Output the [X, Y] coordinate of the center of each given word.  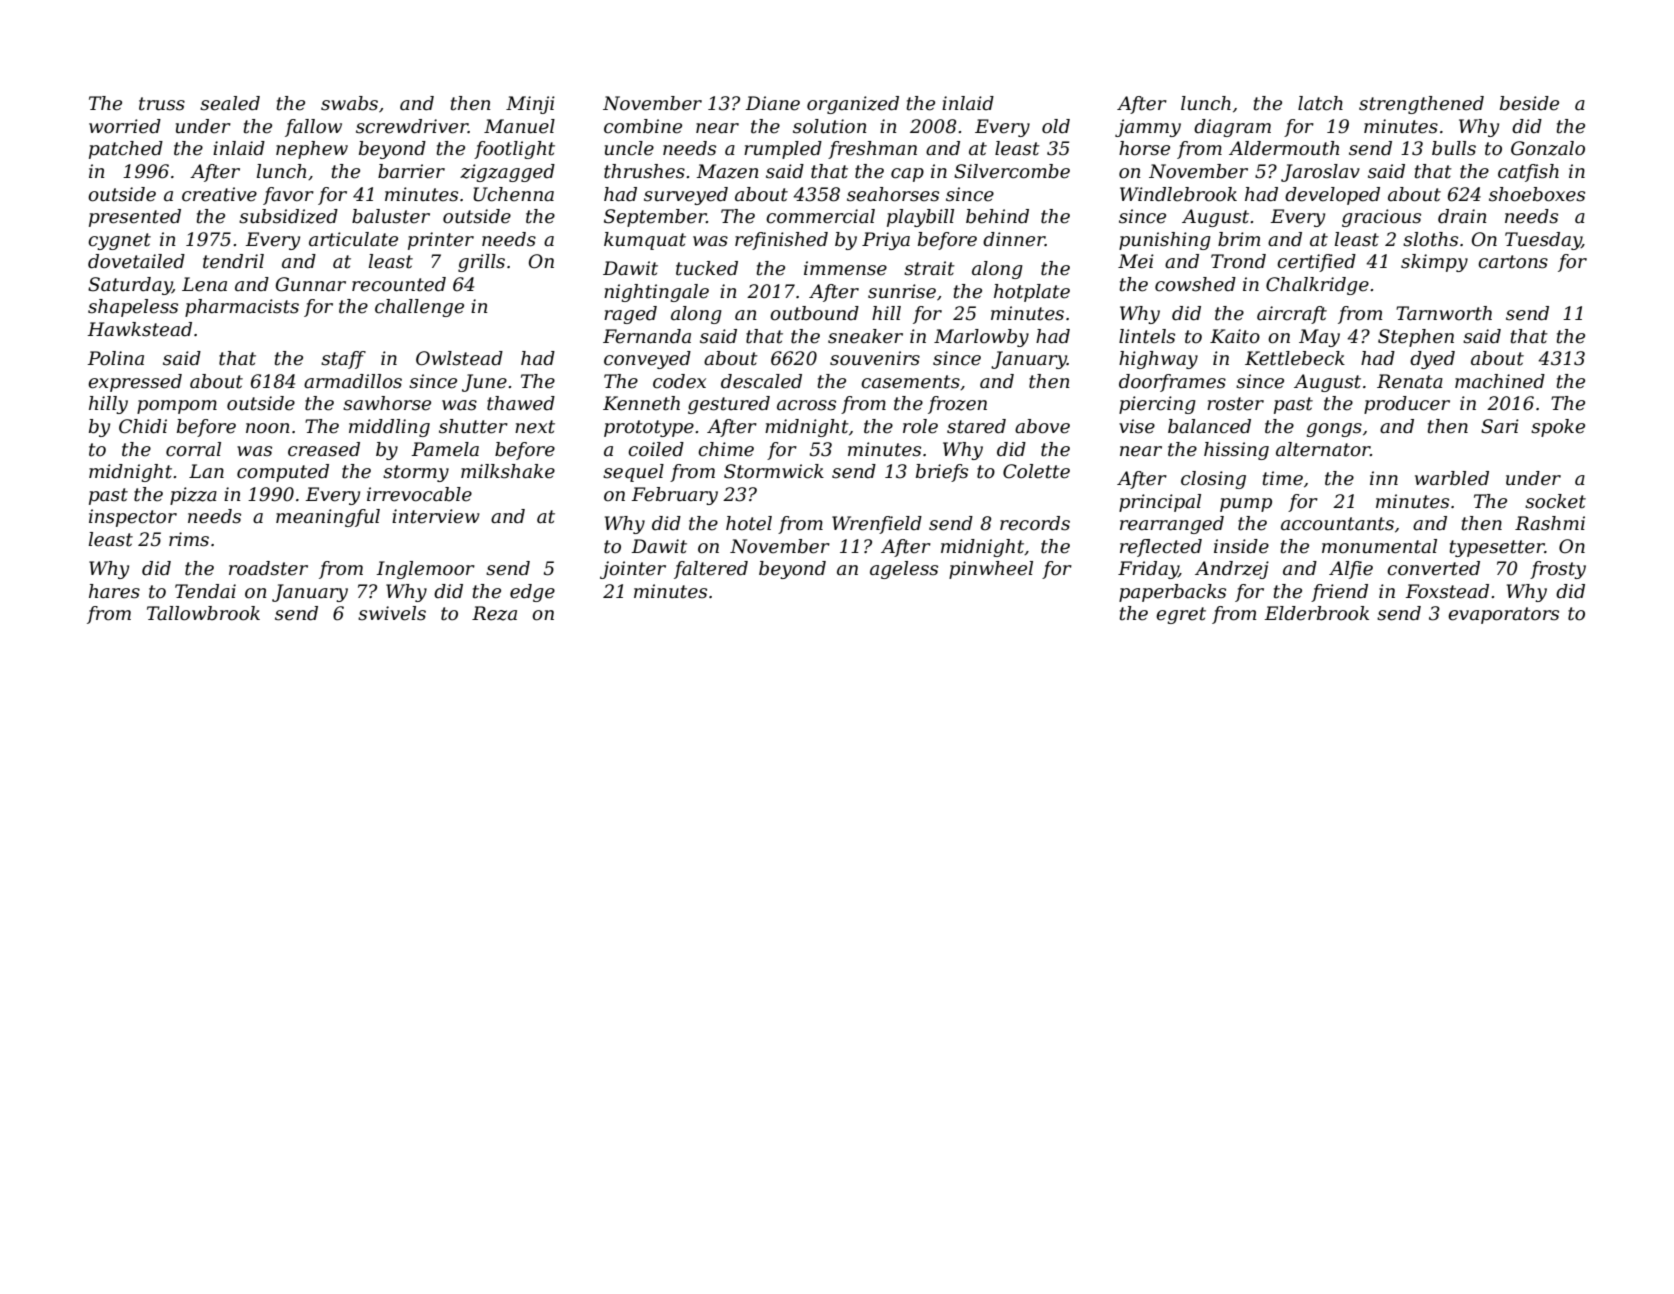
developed [1332, 196]
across [806, 405]
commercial [820, 216]
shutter [473, 426]
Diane [772, 103]
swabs [349, 103]
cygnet [119, 241]
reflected [1161, 548]
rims [189, 539]
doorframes [1172, 383]
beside [1529, 103]
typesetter [1497, 548]
